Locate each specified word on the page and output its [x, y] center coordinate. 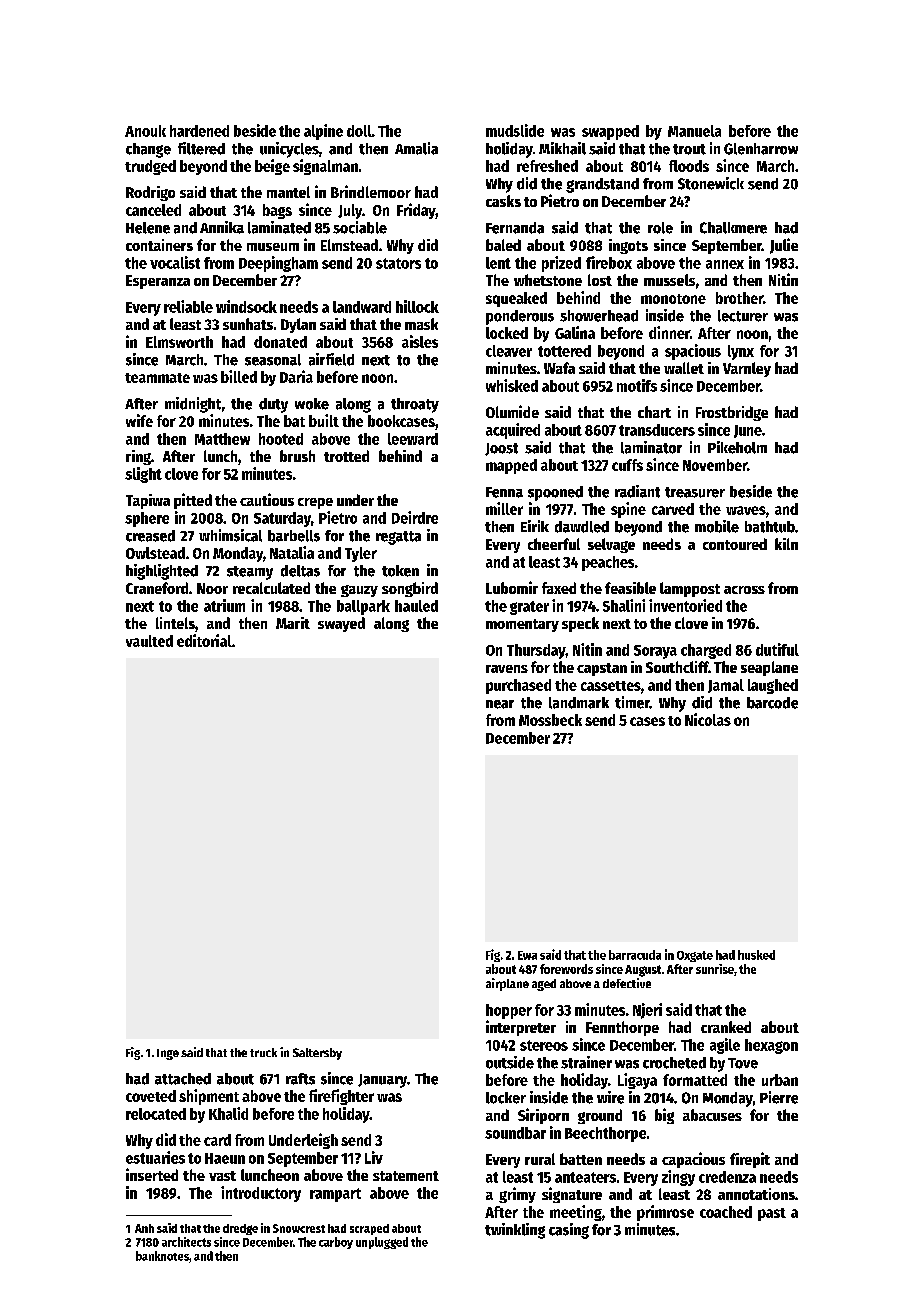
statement [406, 1176]
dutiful [777, 649]
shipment [209, 1097]
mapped [511, 466]
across [744, 590]
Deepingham [278, 264]
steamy [250, 573]
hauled [416, 606]
